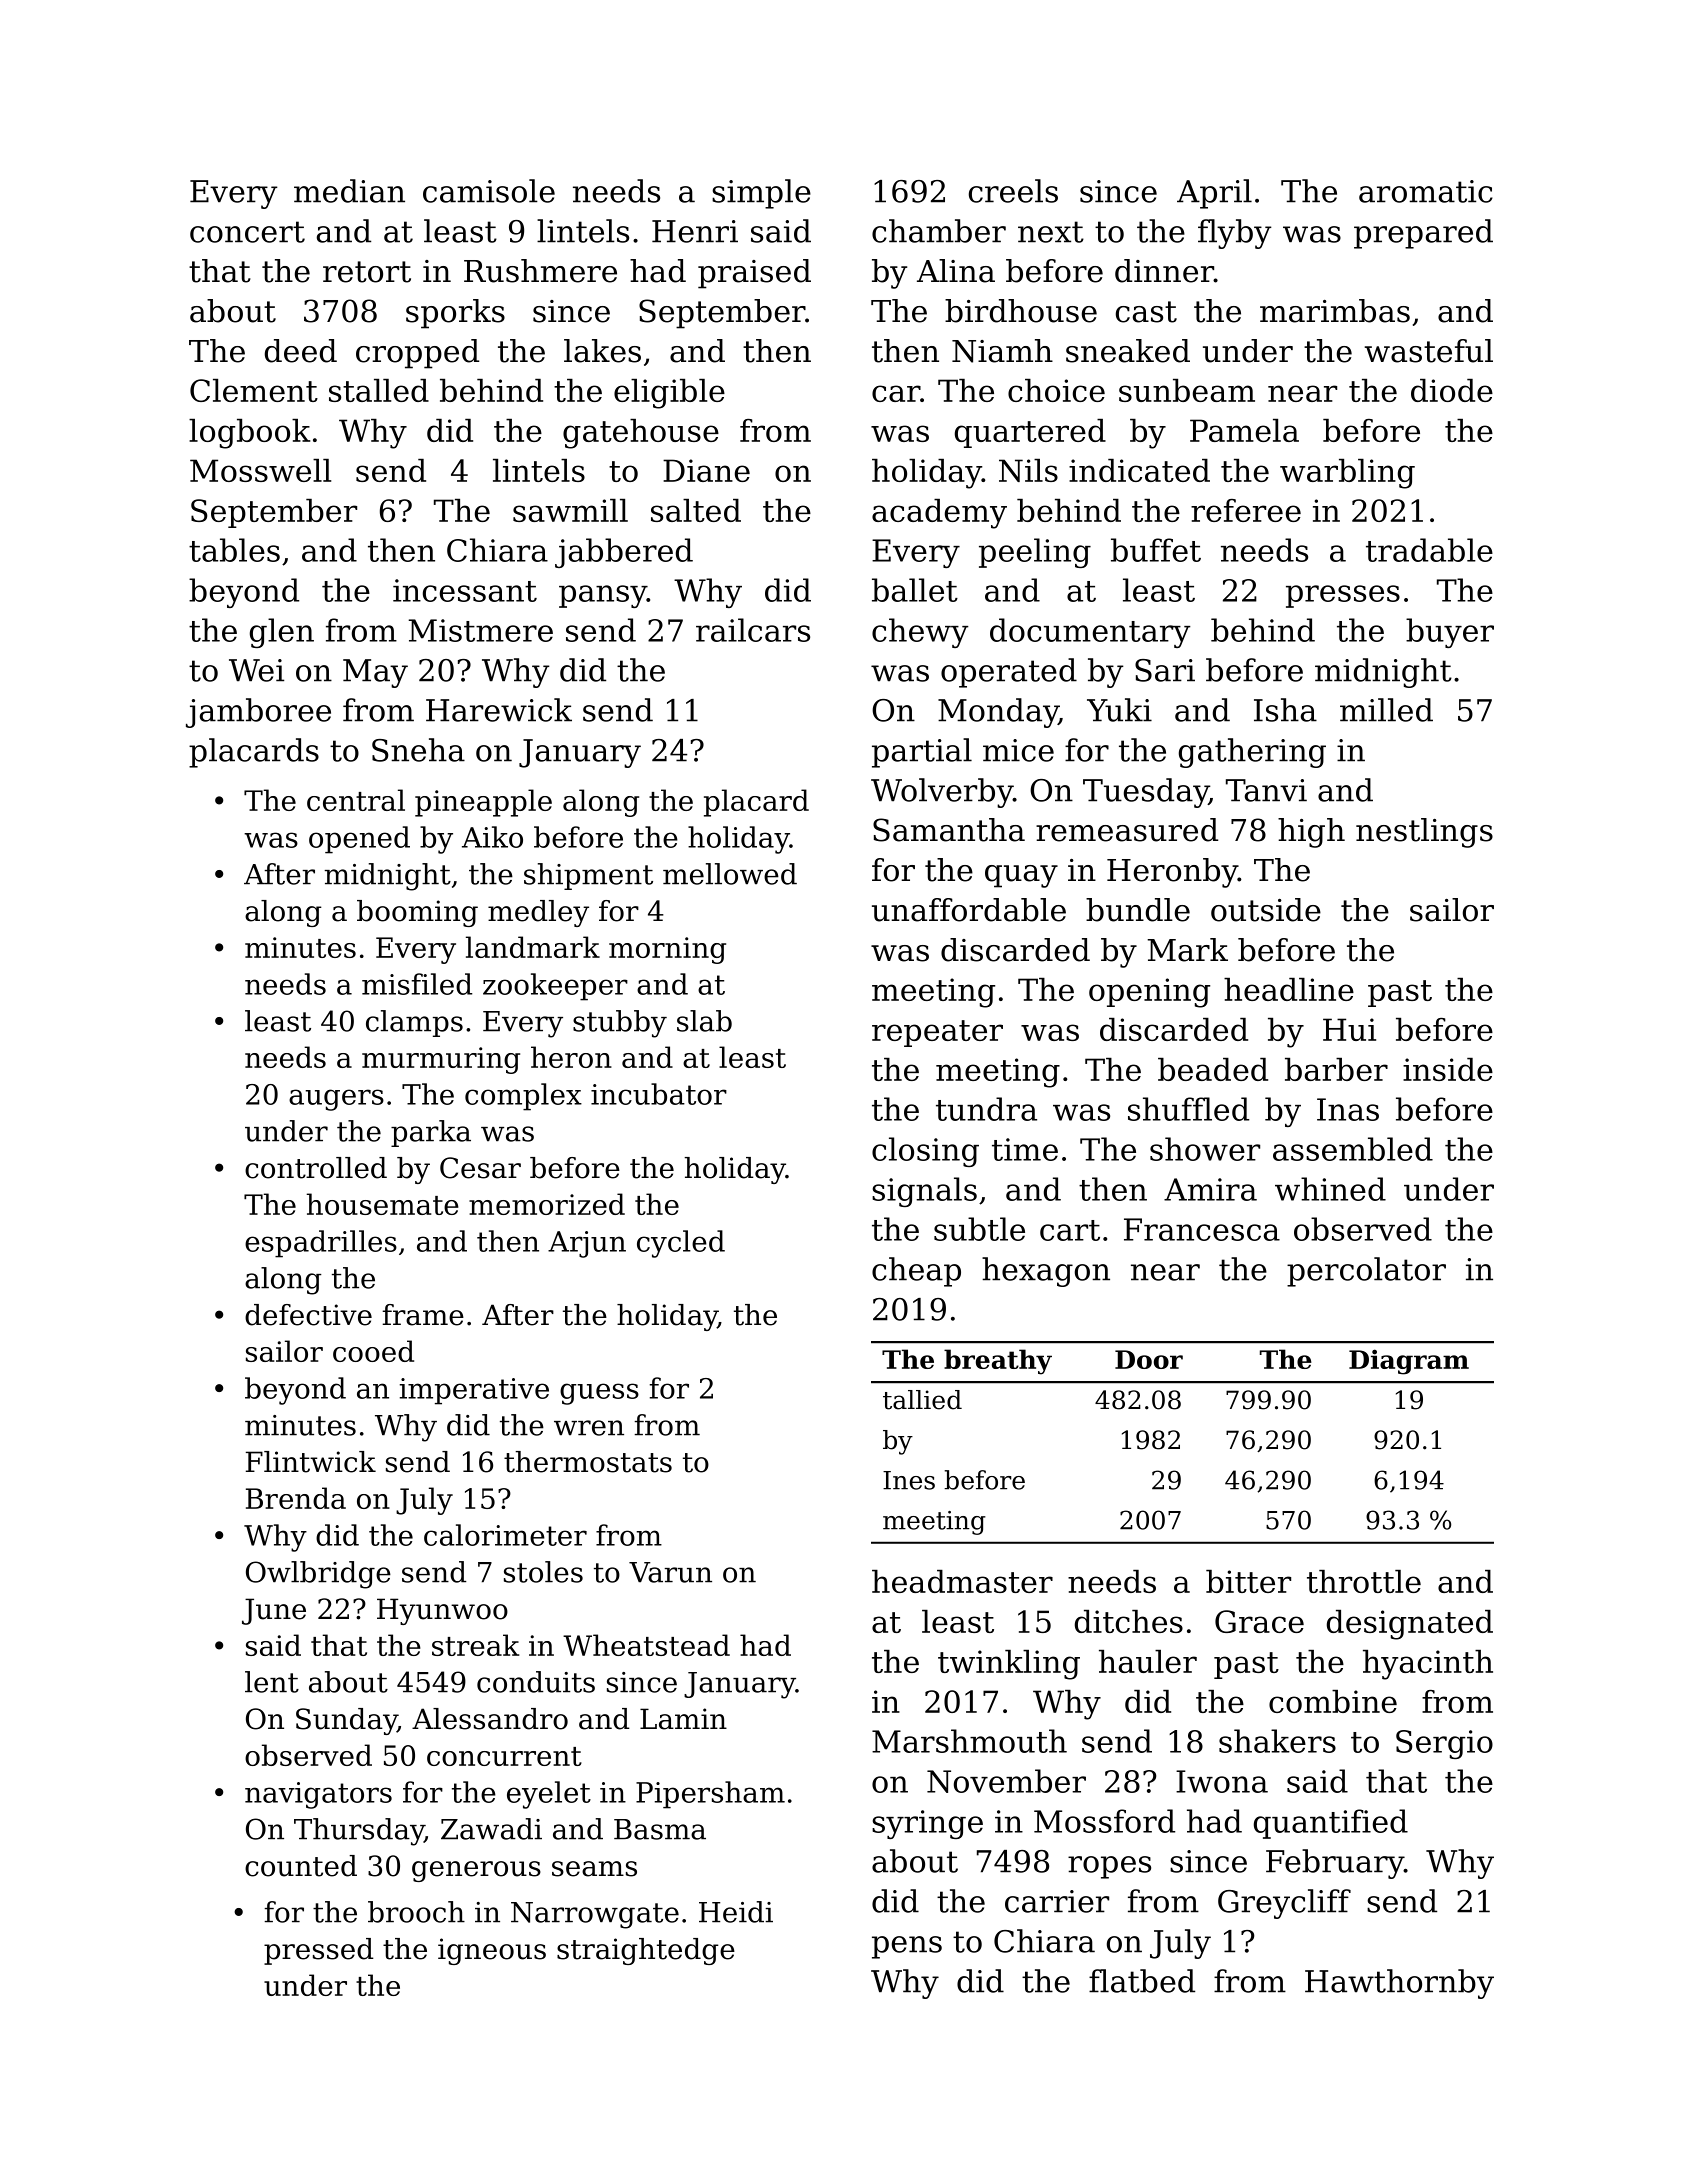 This document has height=2178, width=1683. Describe the element at coordinates (659, 1094) in the document. I see `incubator` at that location.
